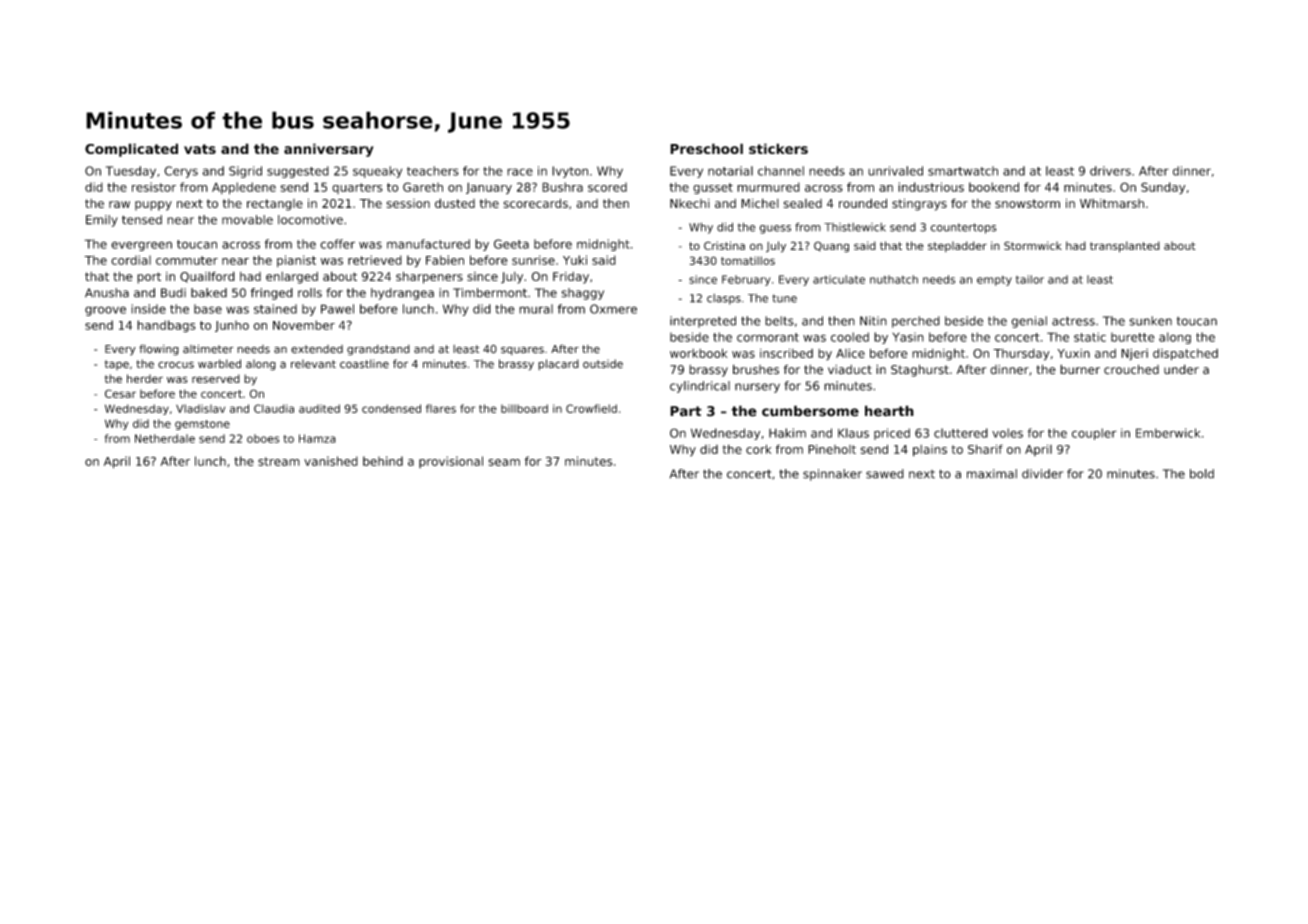 The height and width of the screenshot is (924, 1308). I want to click on baked, so click(209, 293).
